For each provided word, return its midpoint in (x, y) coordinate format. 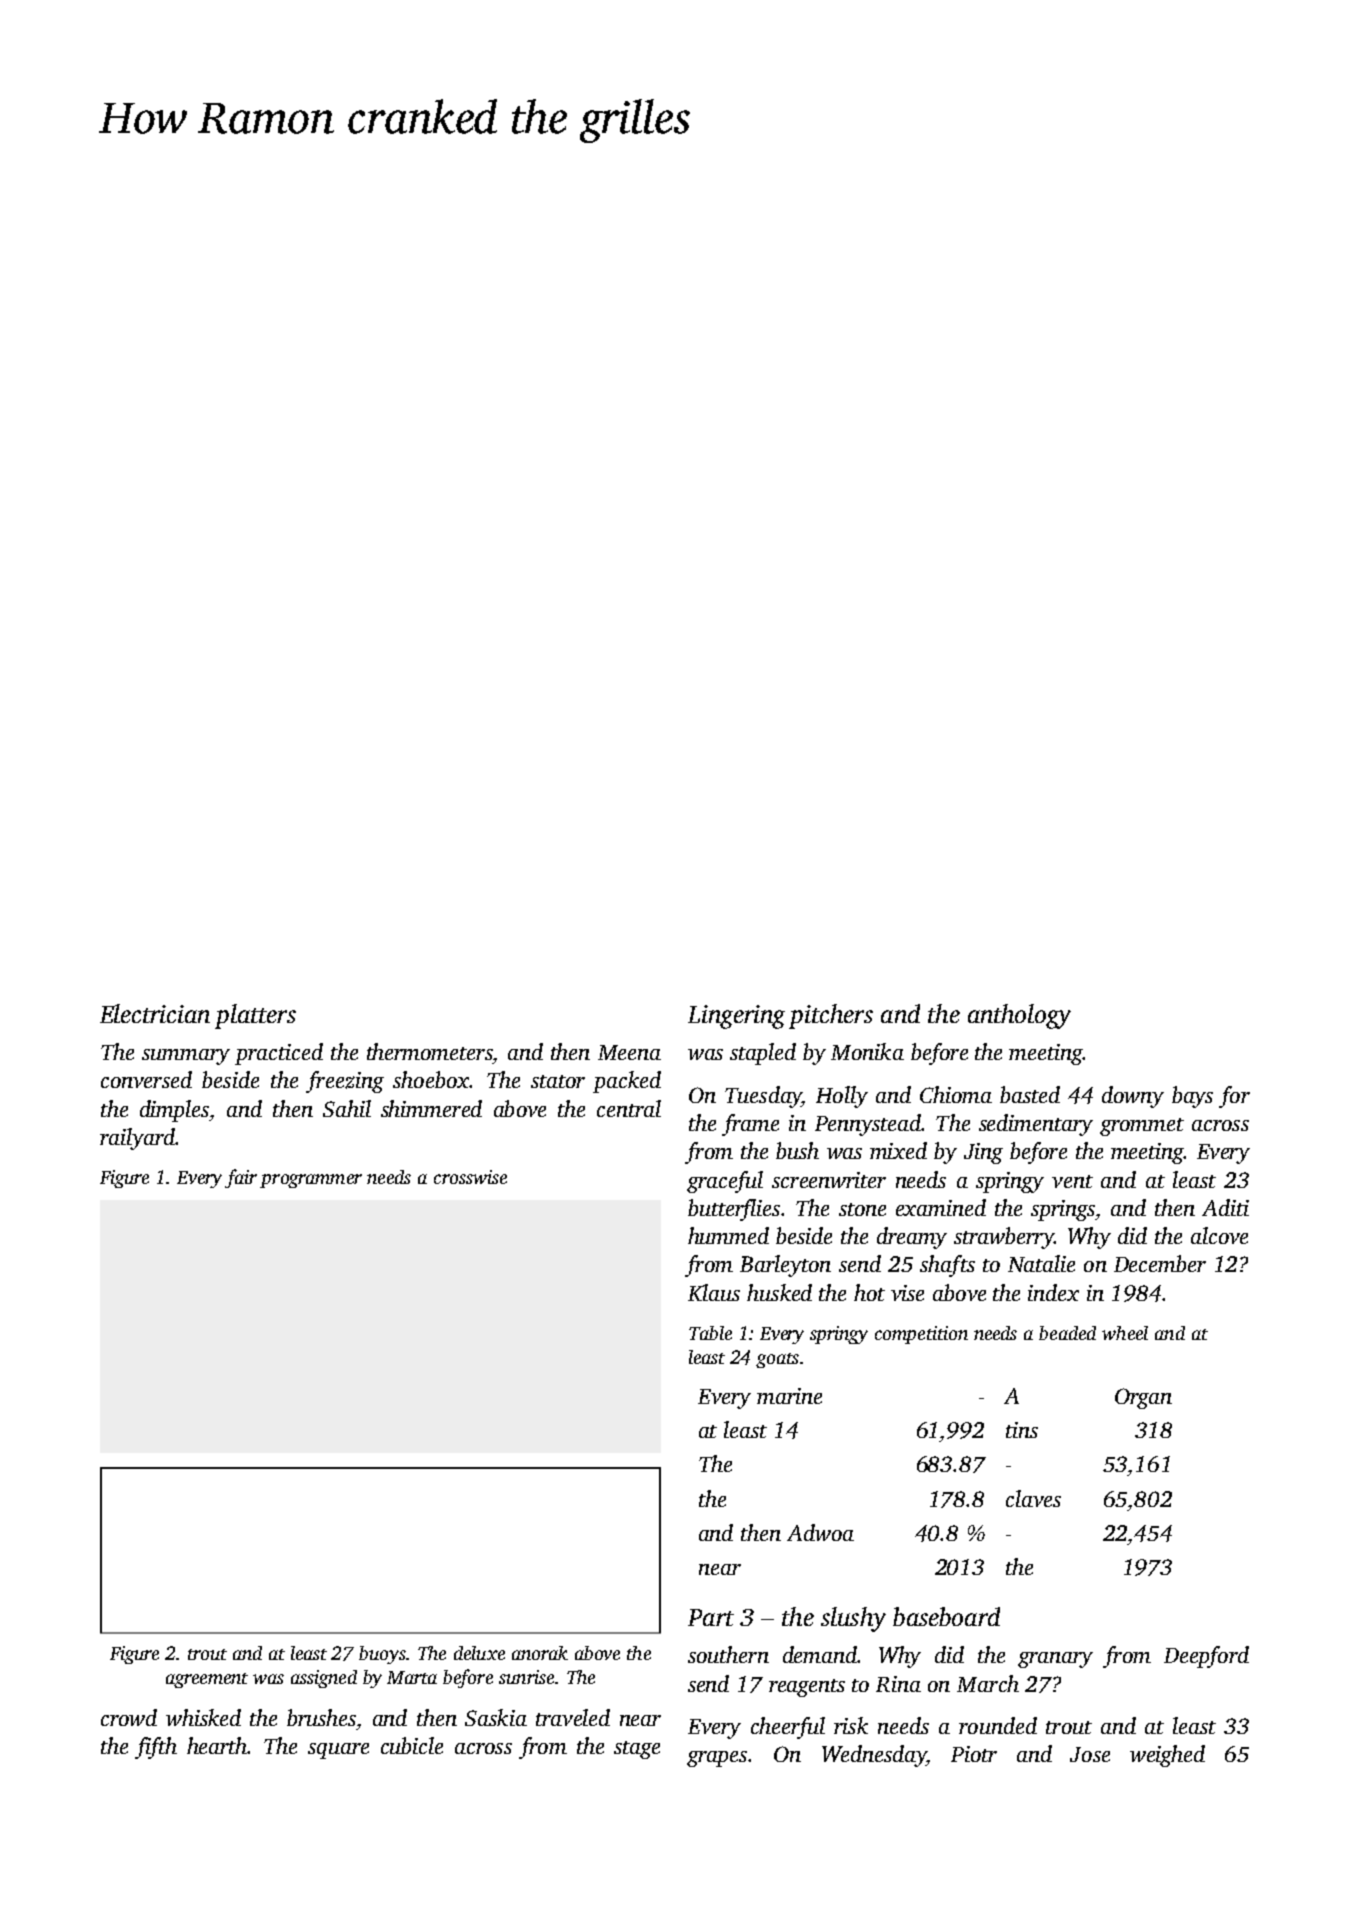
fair (241, 1178)
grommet (1142, 1127)
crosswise (470, 1177)
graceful (725, 1182)
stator (558, 1081)
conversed (146, 1079)
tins (1022, 1430)
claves (1033, 1498)
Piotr (974, 1754)
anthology (1019, 1016)
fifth (156, 1748)
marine (789, 1396)
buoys (382, 1655)
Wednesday (874, 1756)
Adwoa (820, 1532)
